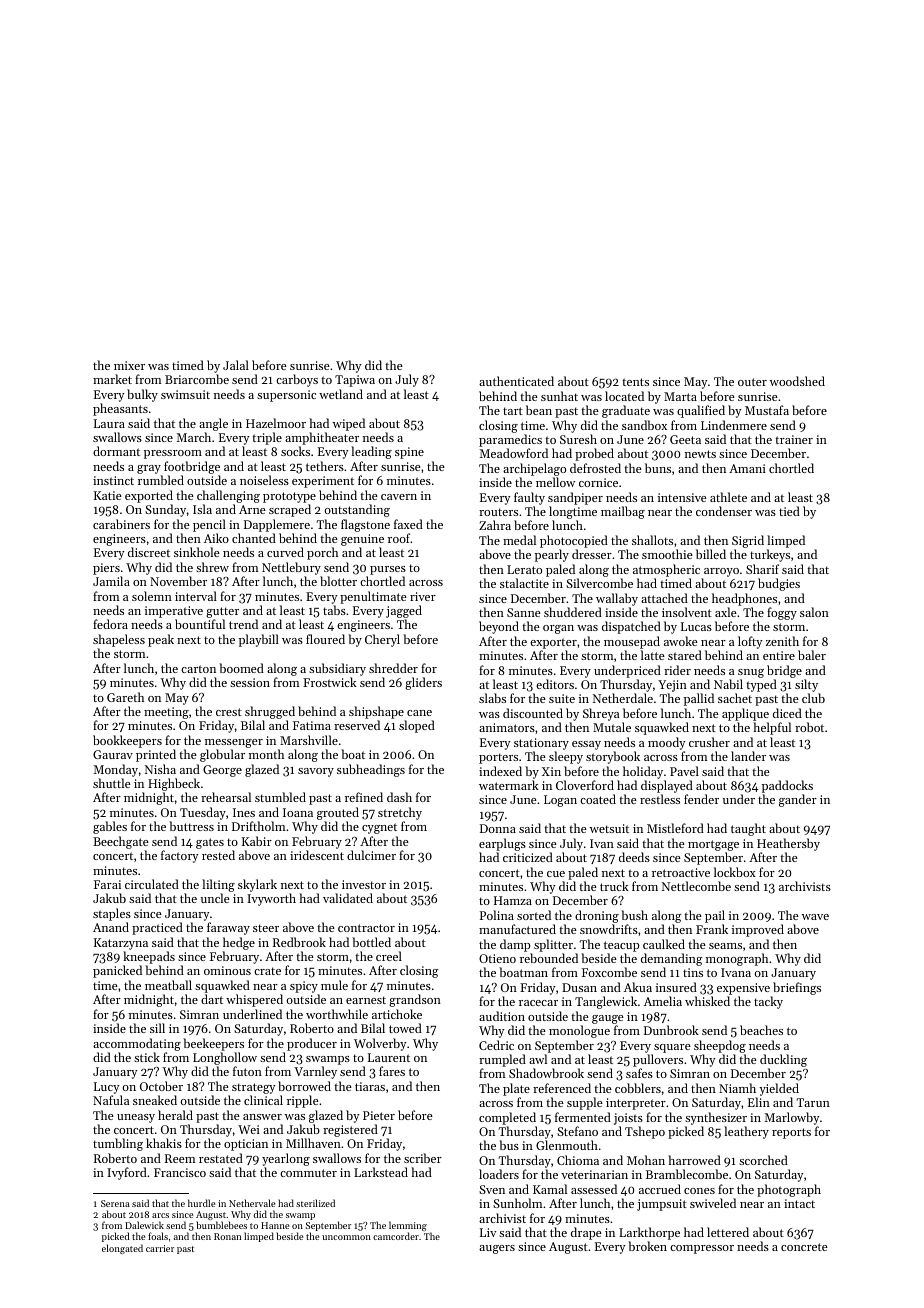  Describe the element at coordinates (789, 511) in the page. I see `tied` at that location.
